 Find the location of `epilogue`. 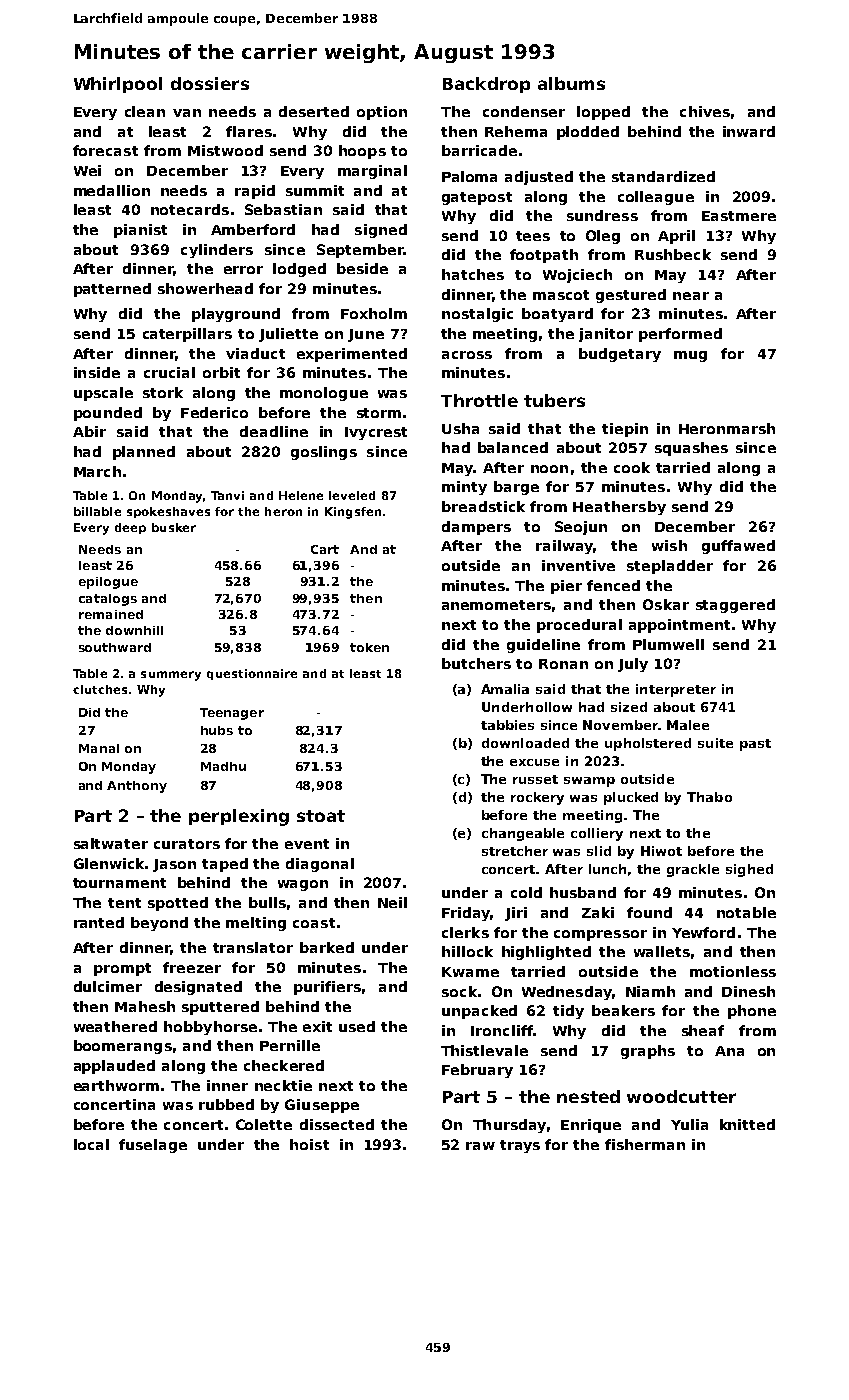

epilogue is located at coordinates (108, 583).
